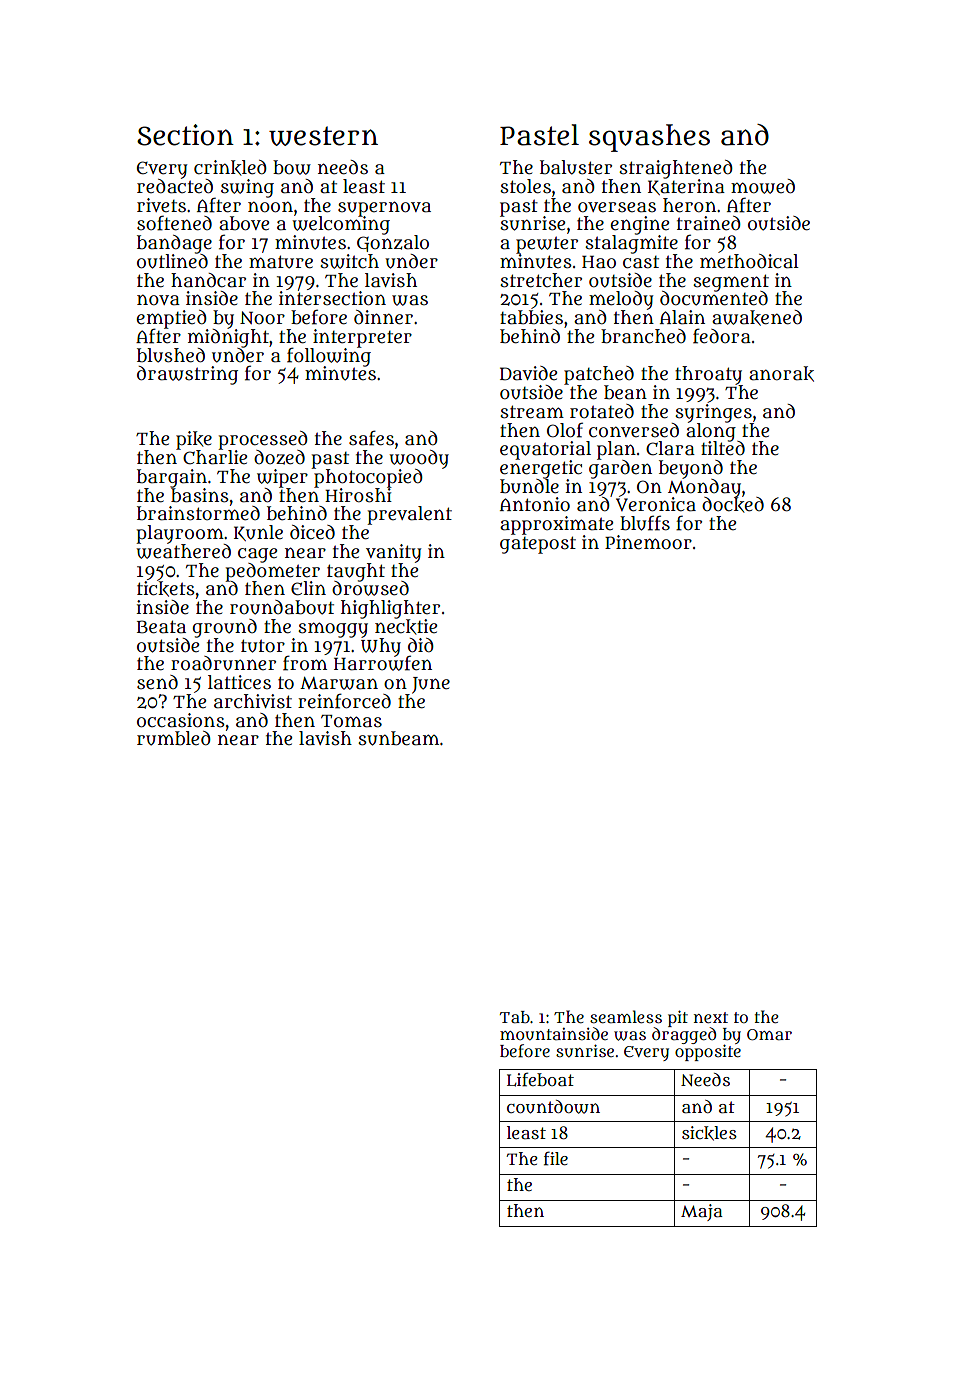 The height and width of the page is (1381, 953). Describe the element at coordinates (175, 186) in the page. I see `redacted` at that location.
